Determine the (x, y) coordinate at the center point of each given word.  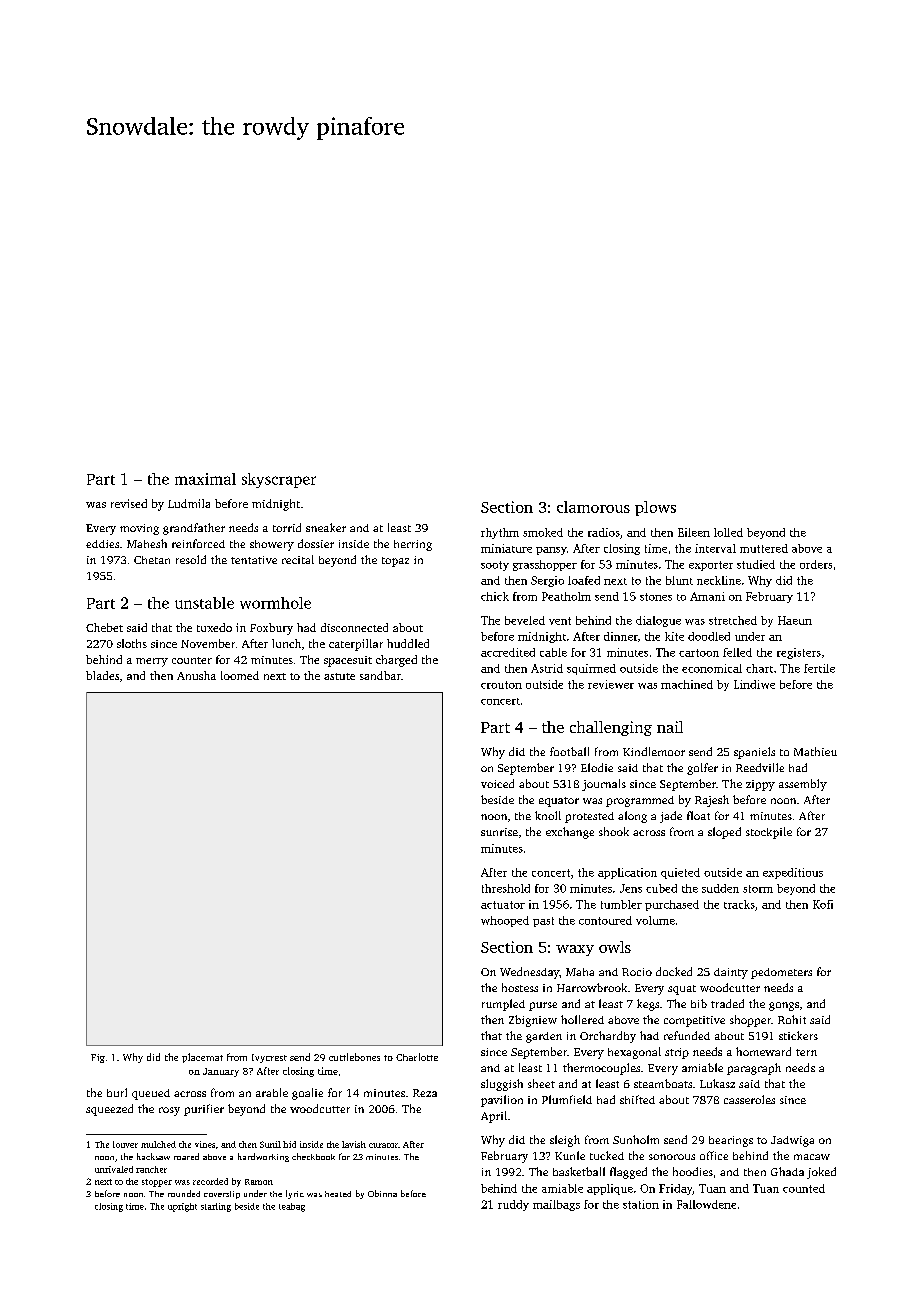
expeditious (793, 873)
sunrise (499, 832)
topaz (395, 562)
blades (102, 675)
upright (182, 1207)
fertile (819, 668)
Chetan (152, 560)
